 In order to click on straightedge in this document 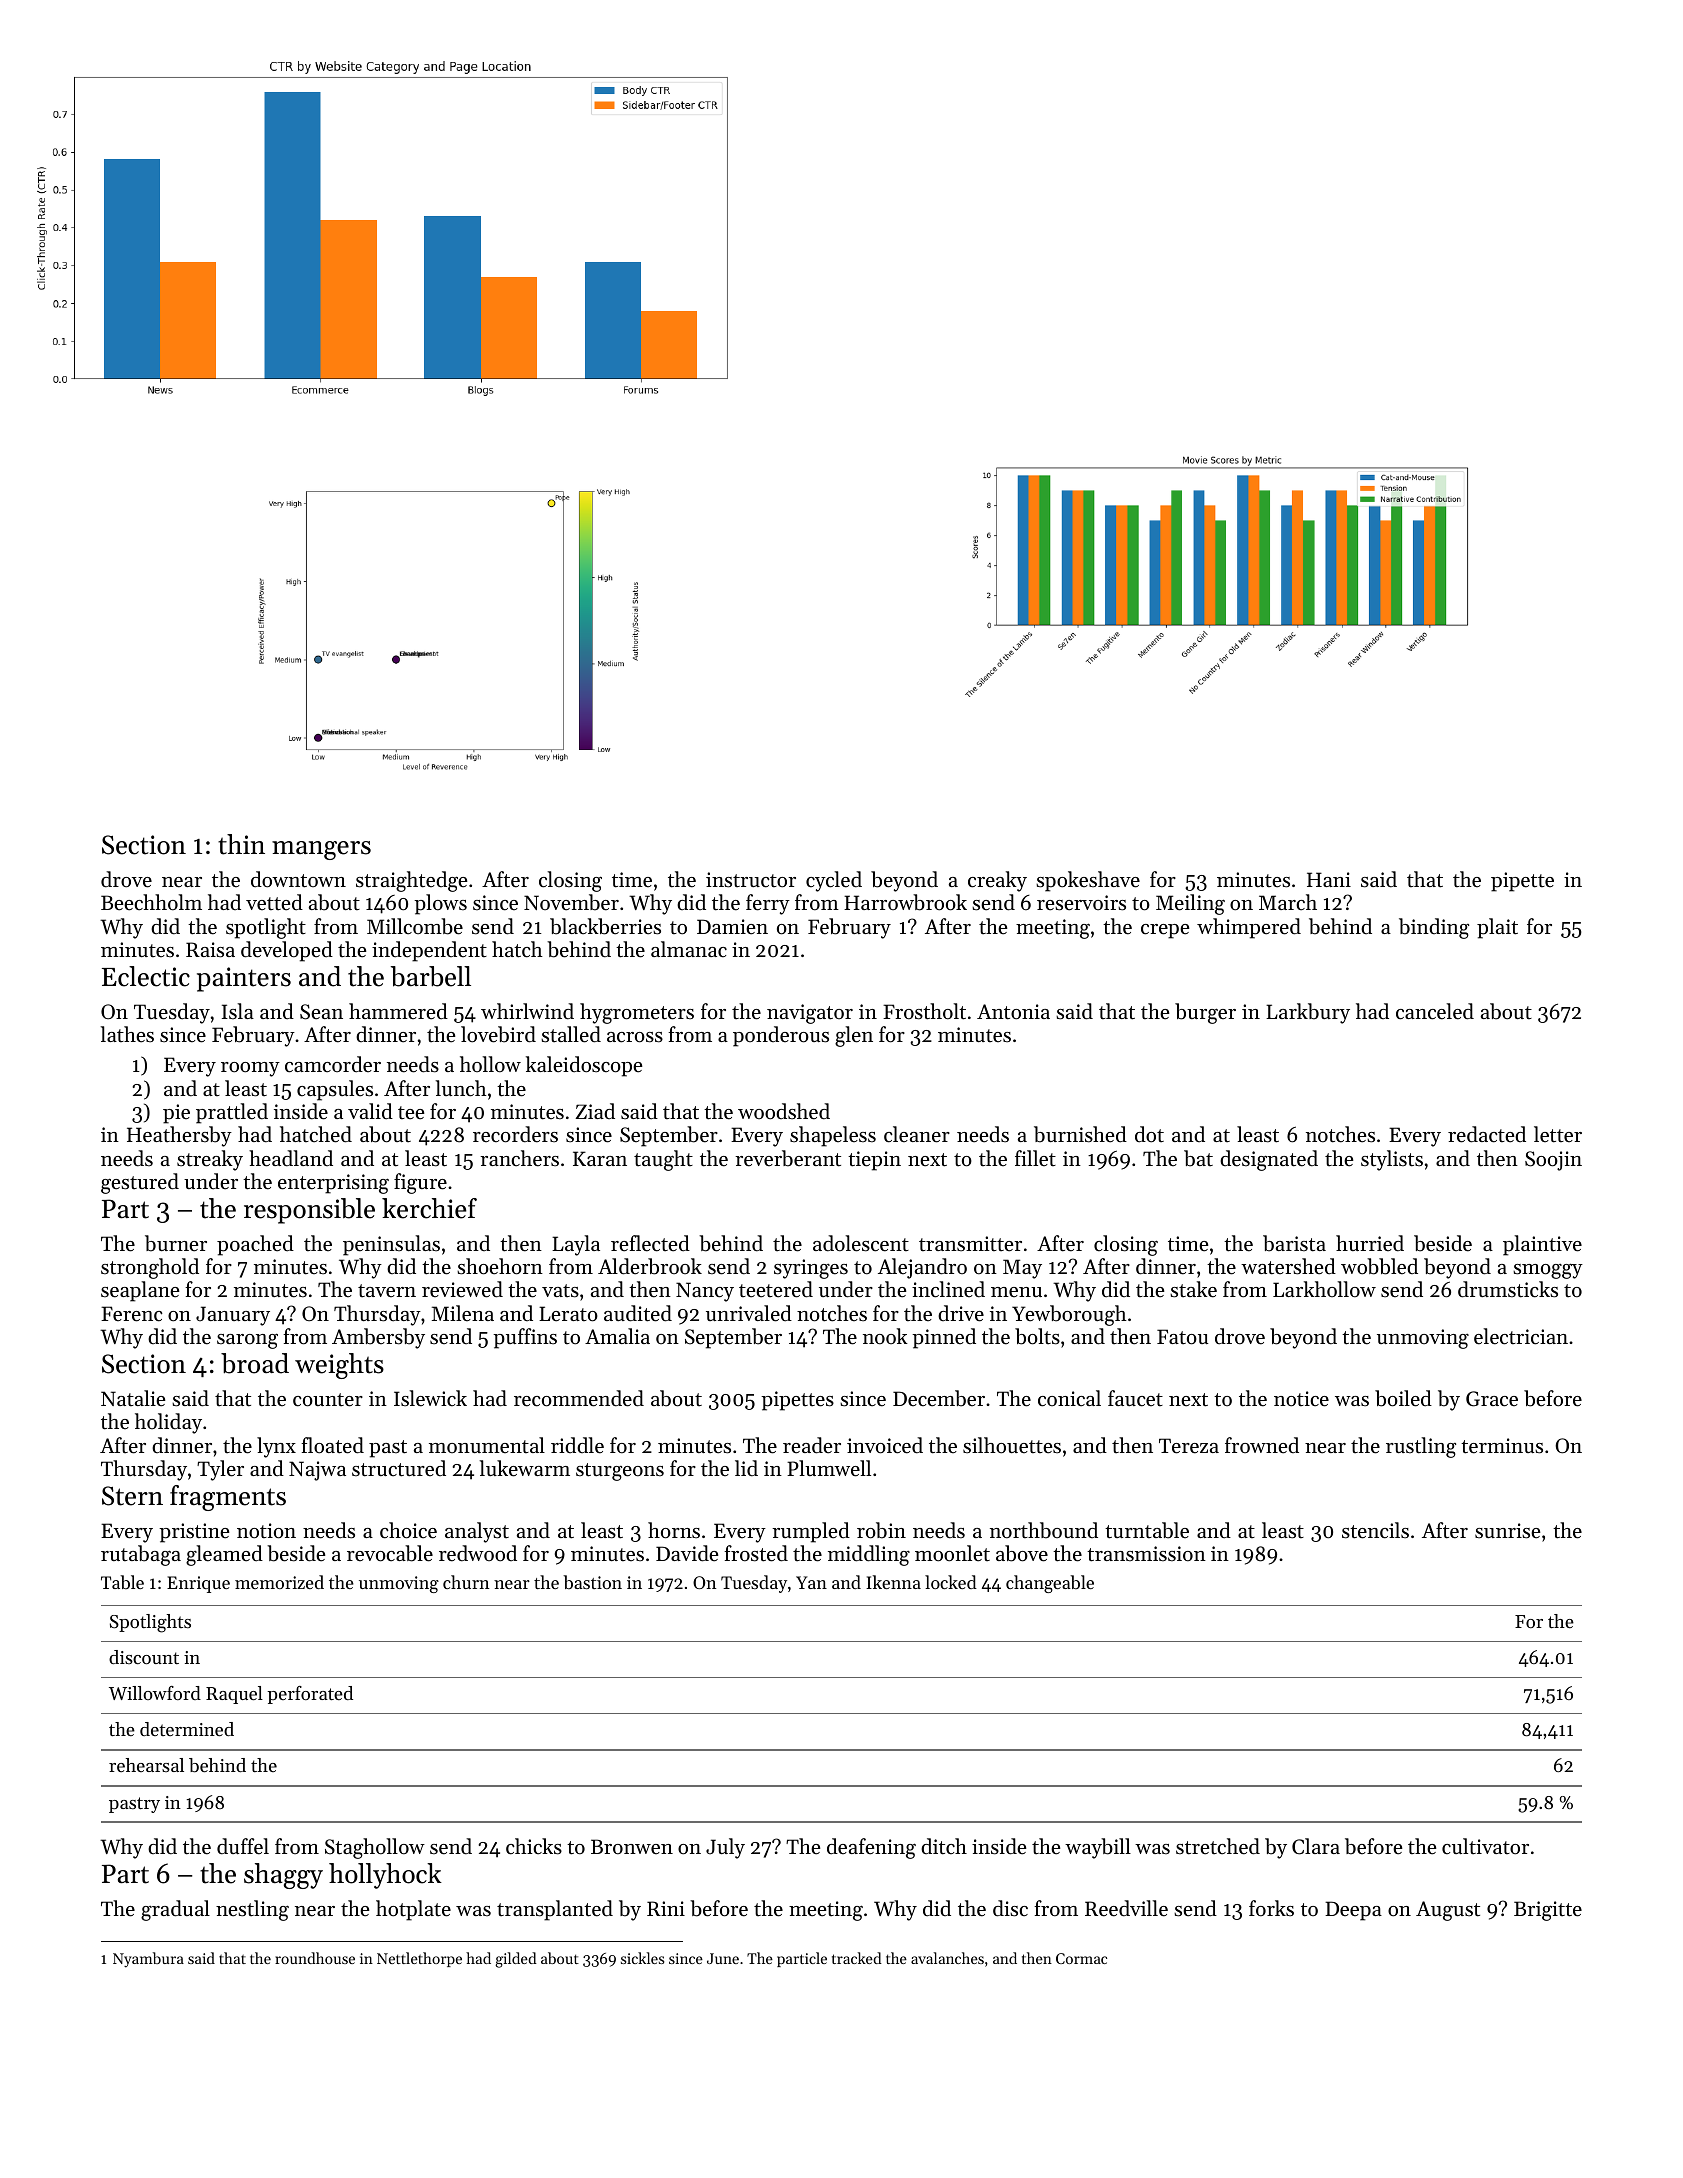, I will do `click(411, 881)`.
